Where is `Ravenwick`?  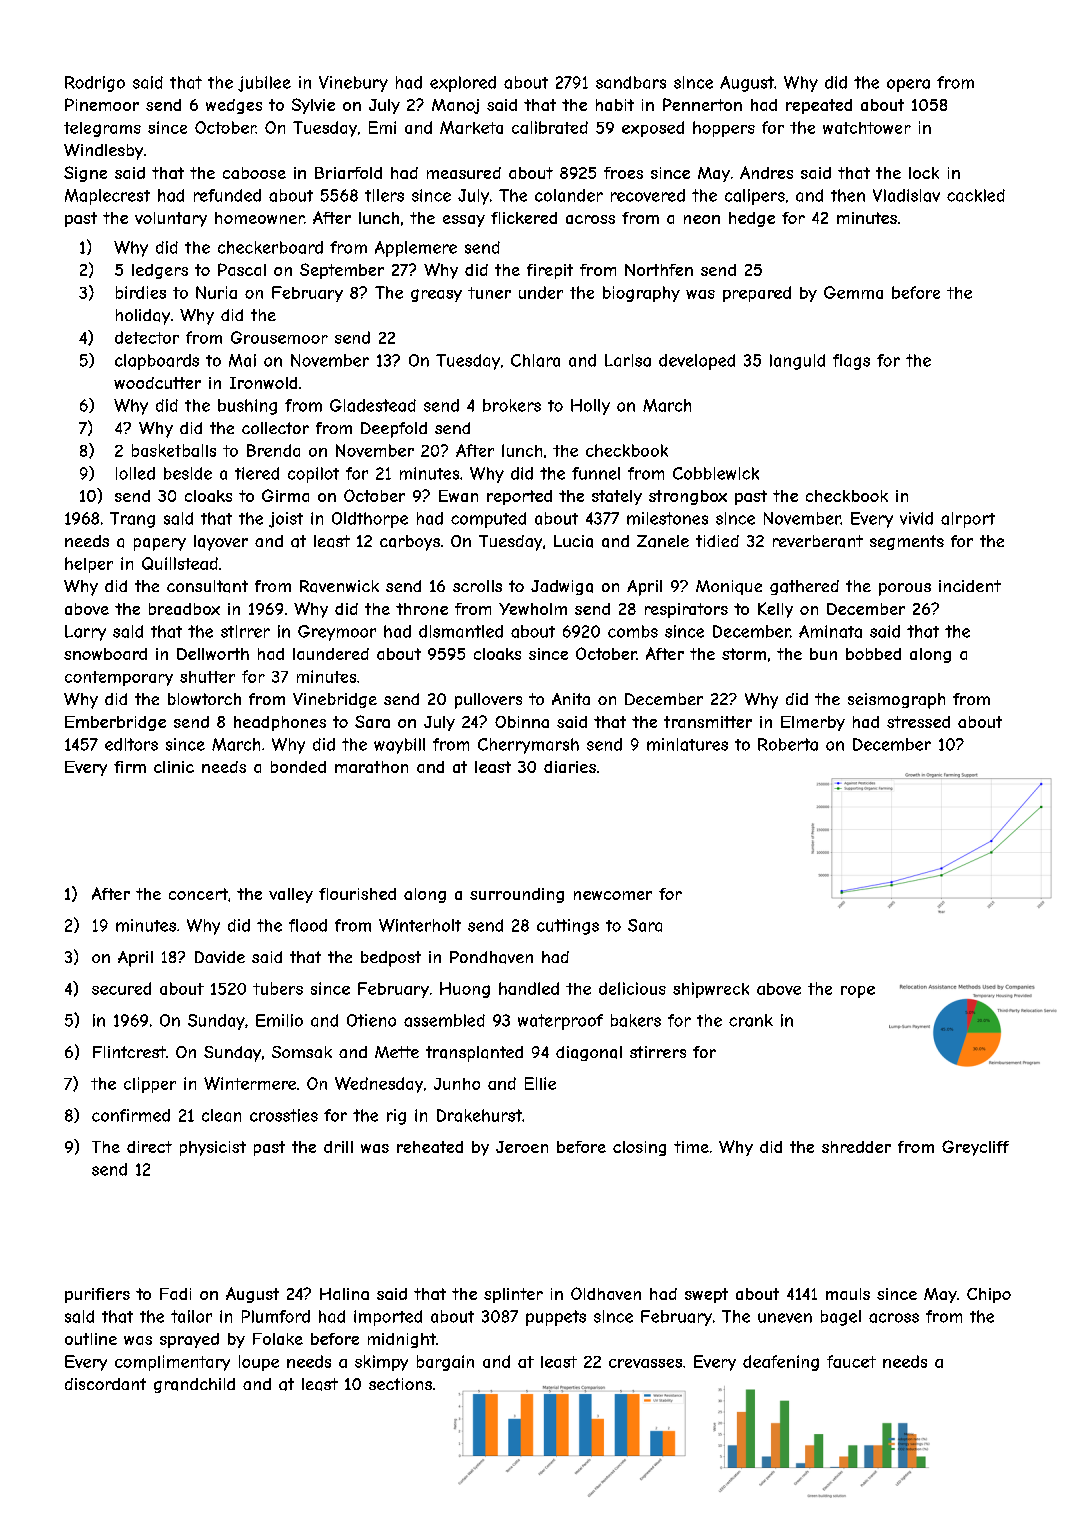
Ravenwick is located at coordinates (339, 586).
